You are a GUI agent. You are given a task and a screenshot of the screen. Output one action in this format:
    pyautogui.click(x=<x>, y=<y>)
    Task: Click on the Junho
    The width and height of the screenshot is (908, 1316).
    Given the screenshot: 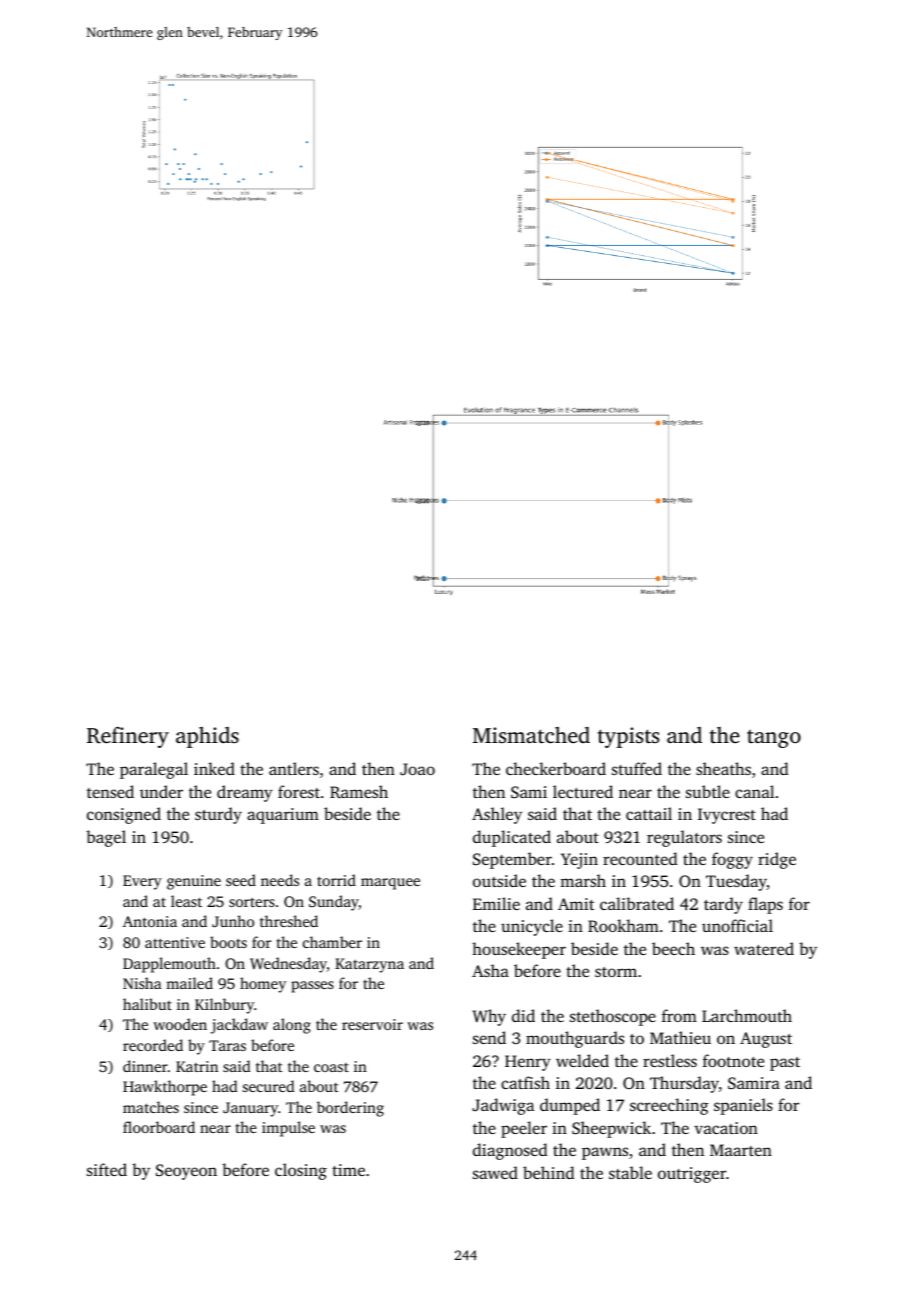 What is the action you would take?
    pyautogui.click(x=233, y=921)
